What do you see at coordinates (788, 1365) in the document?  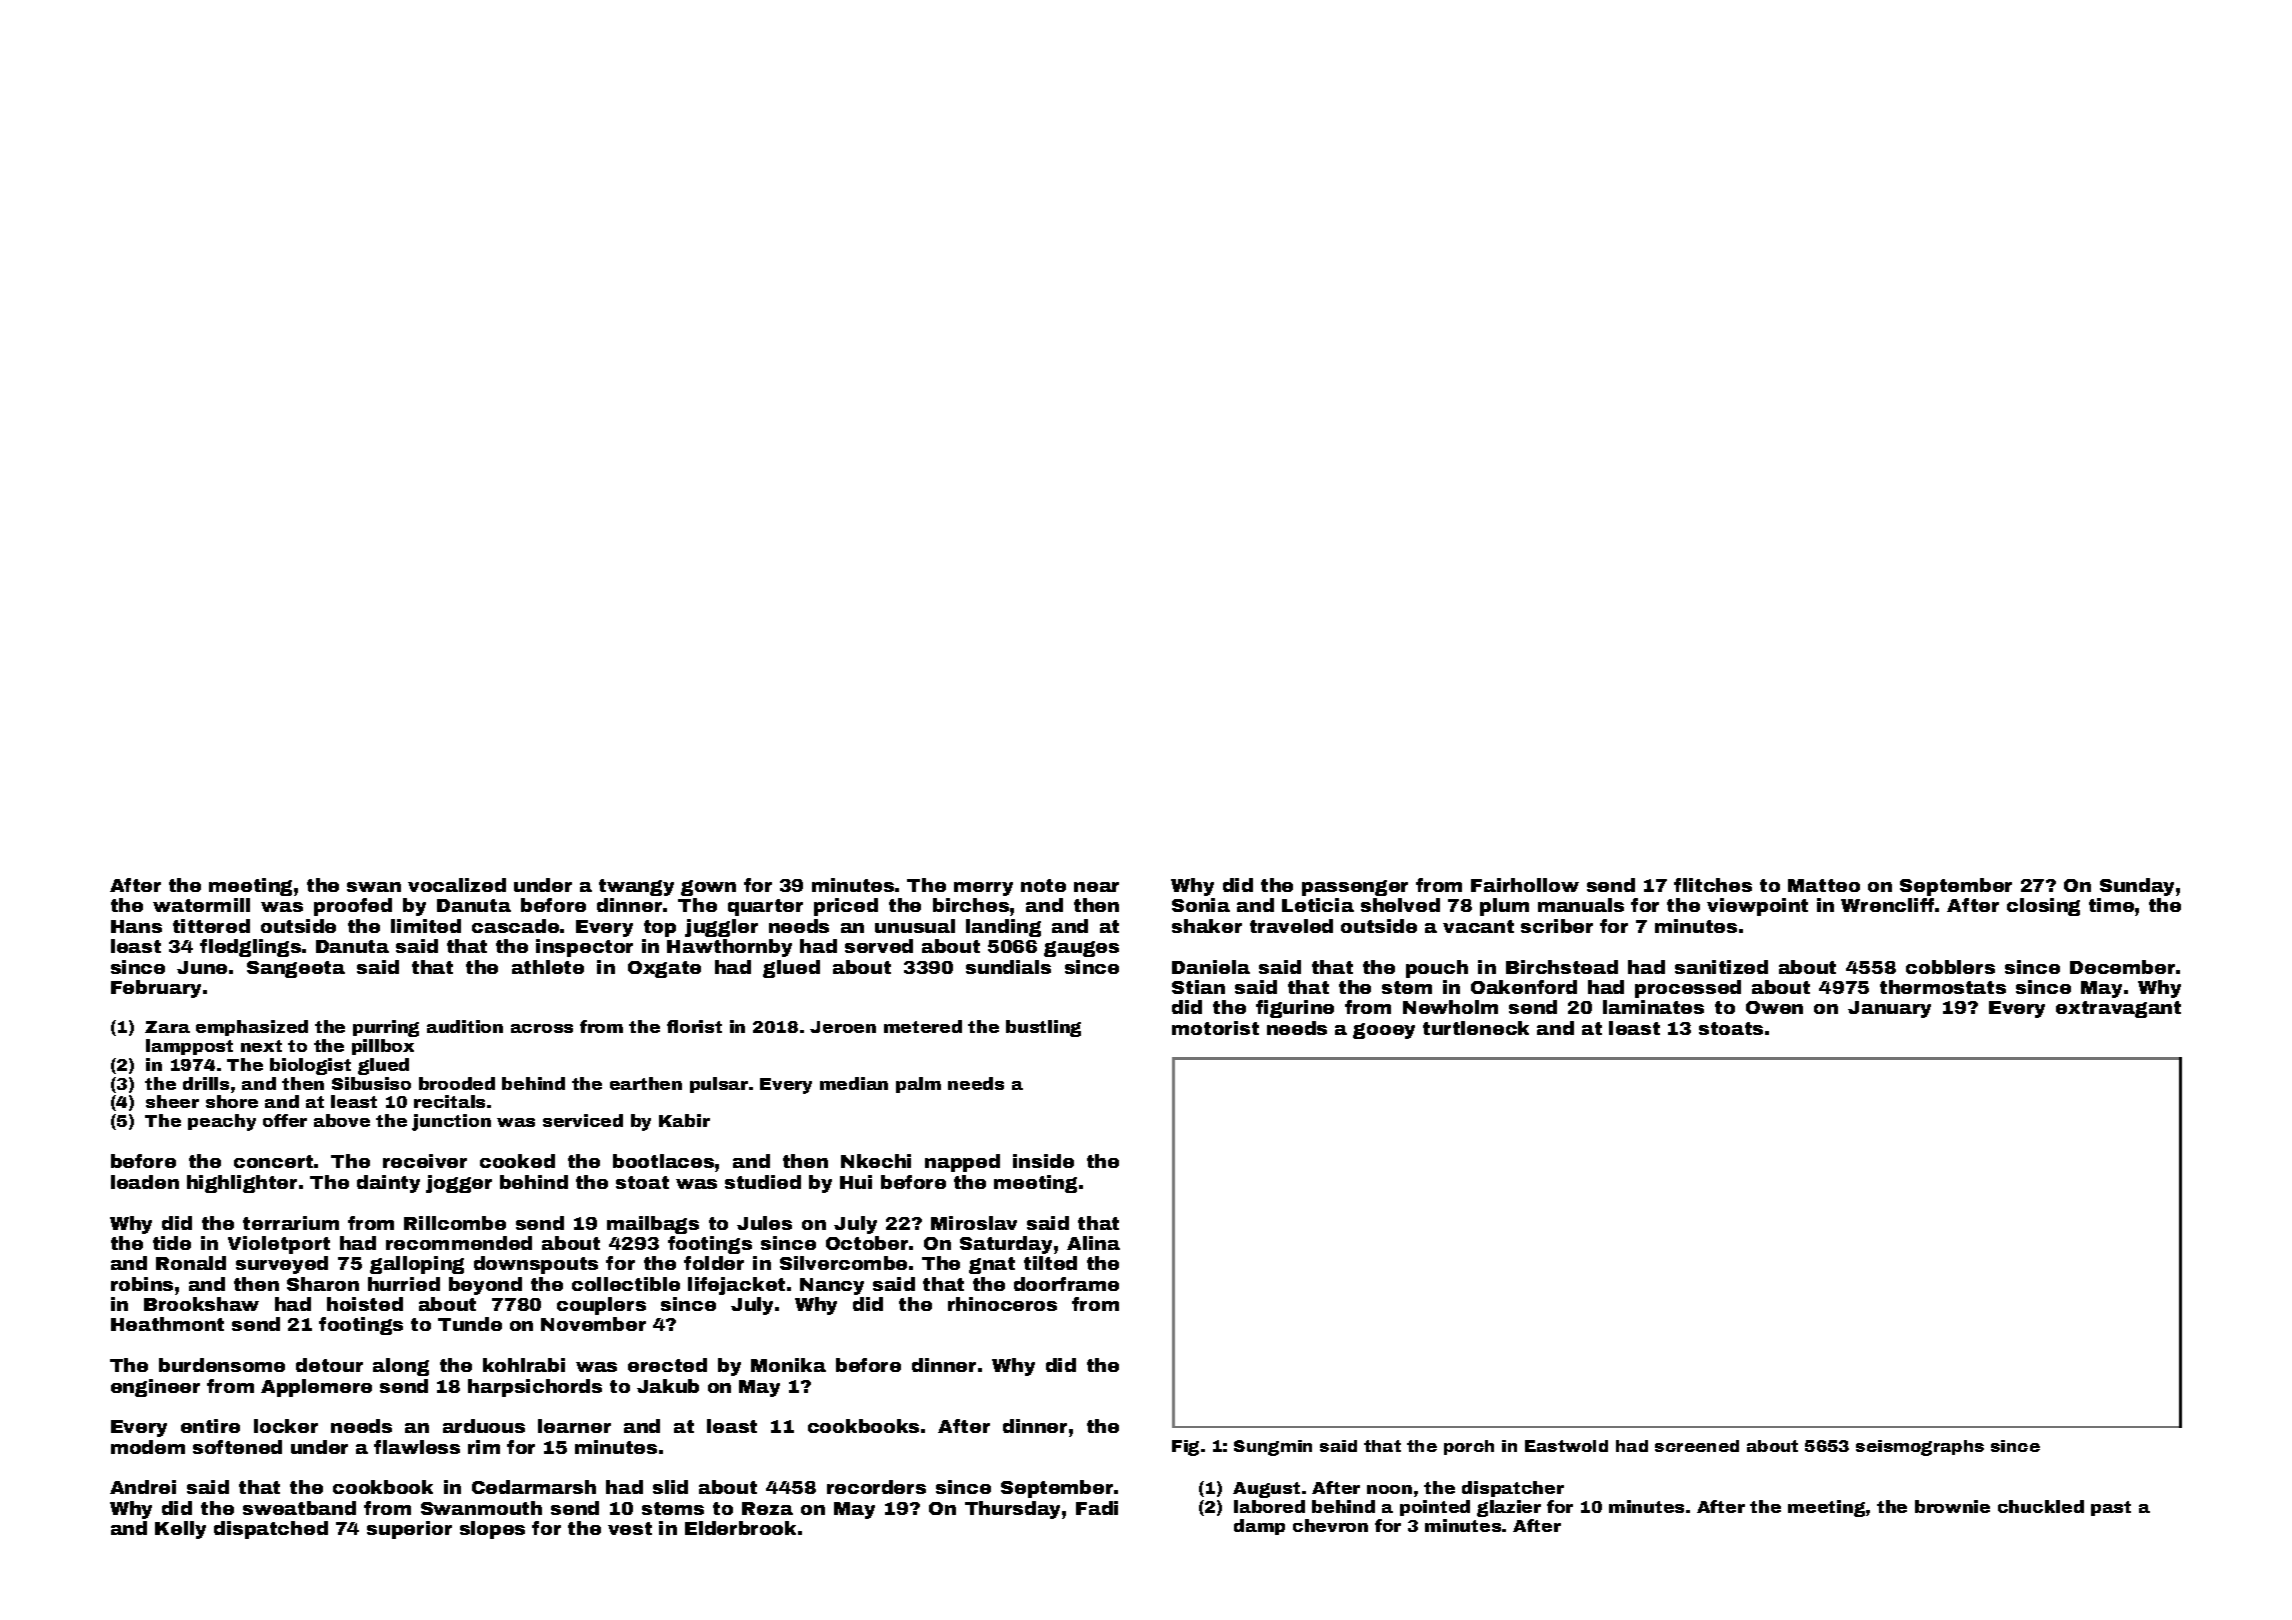 I see `Monika` at bounding box center [788, 1365].
